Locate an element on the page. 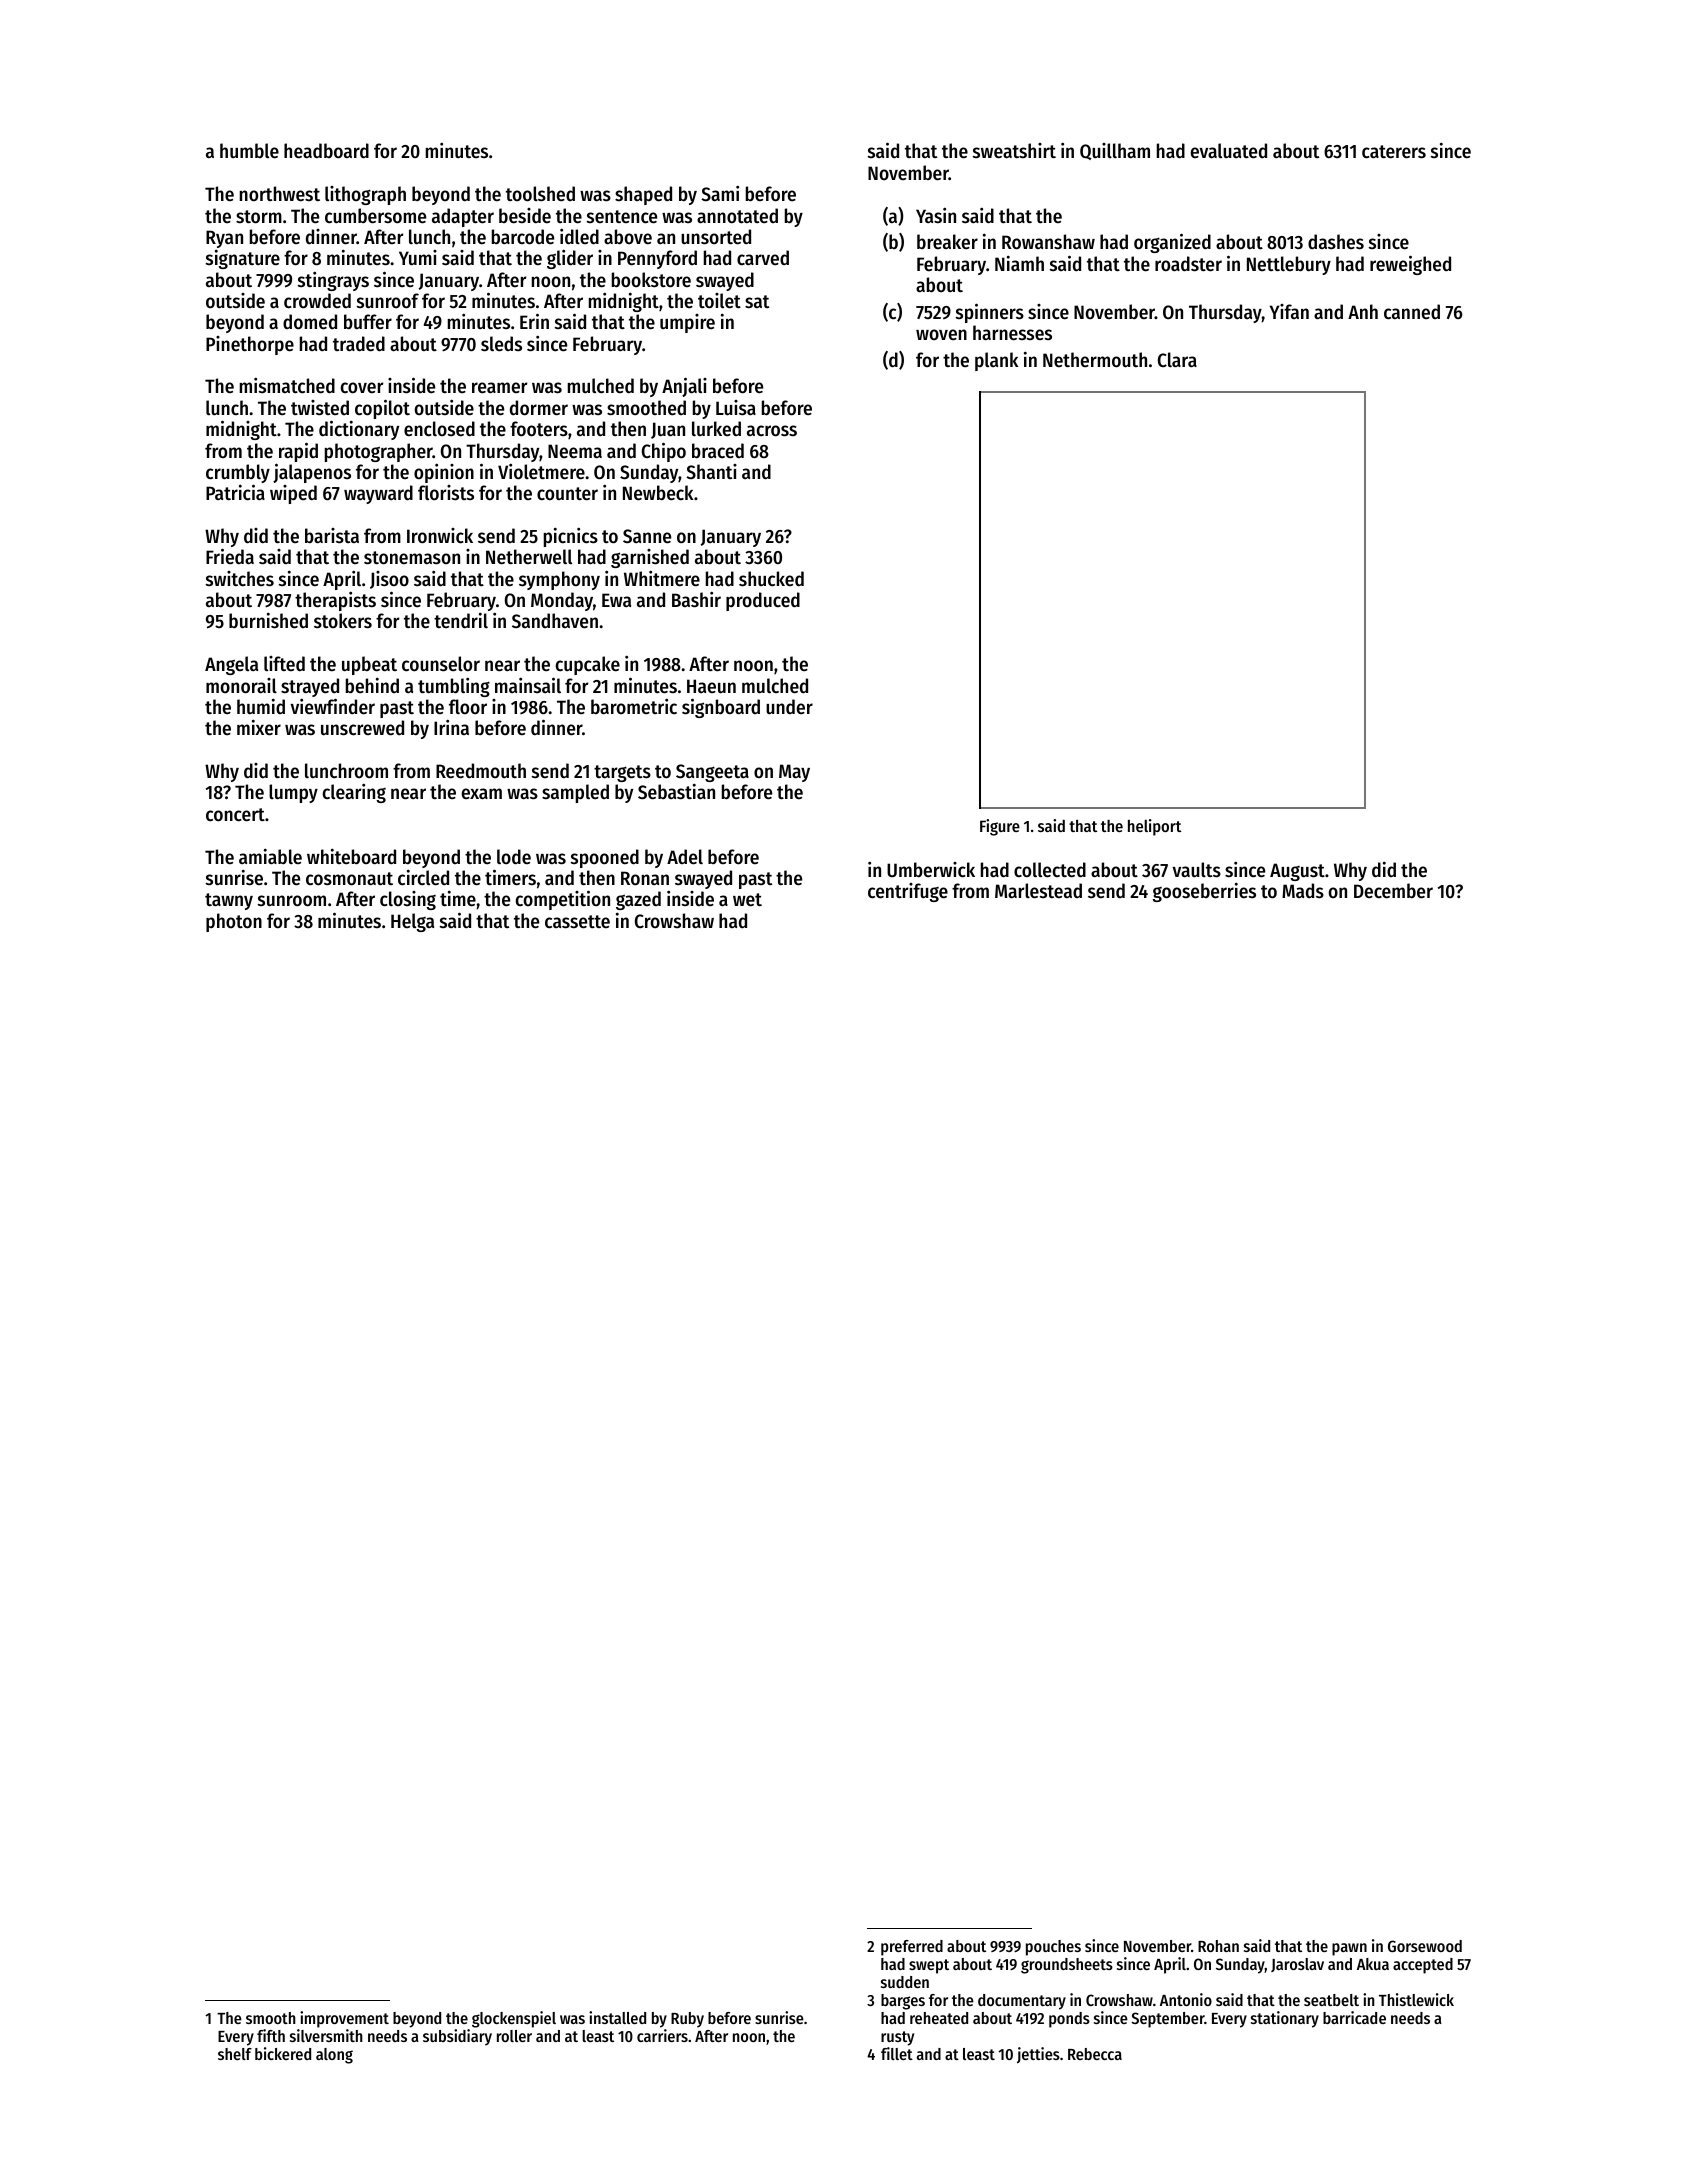 The image size is (1683, 2178). Clara is located at coordinates (1177, 359).
